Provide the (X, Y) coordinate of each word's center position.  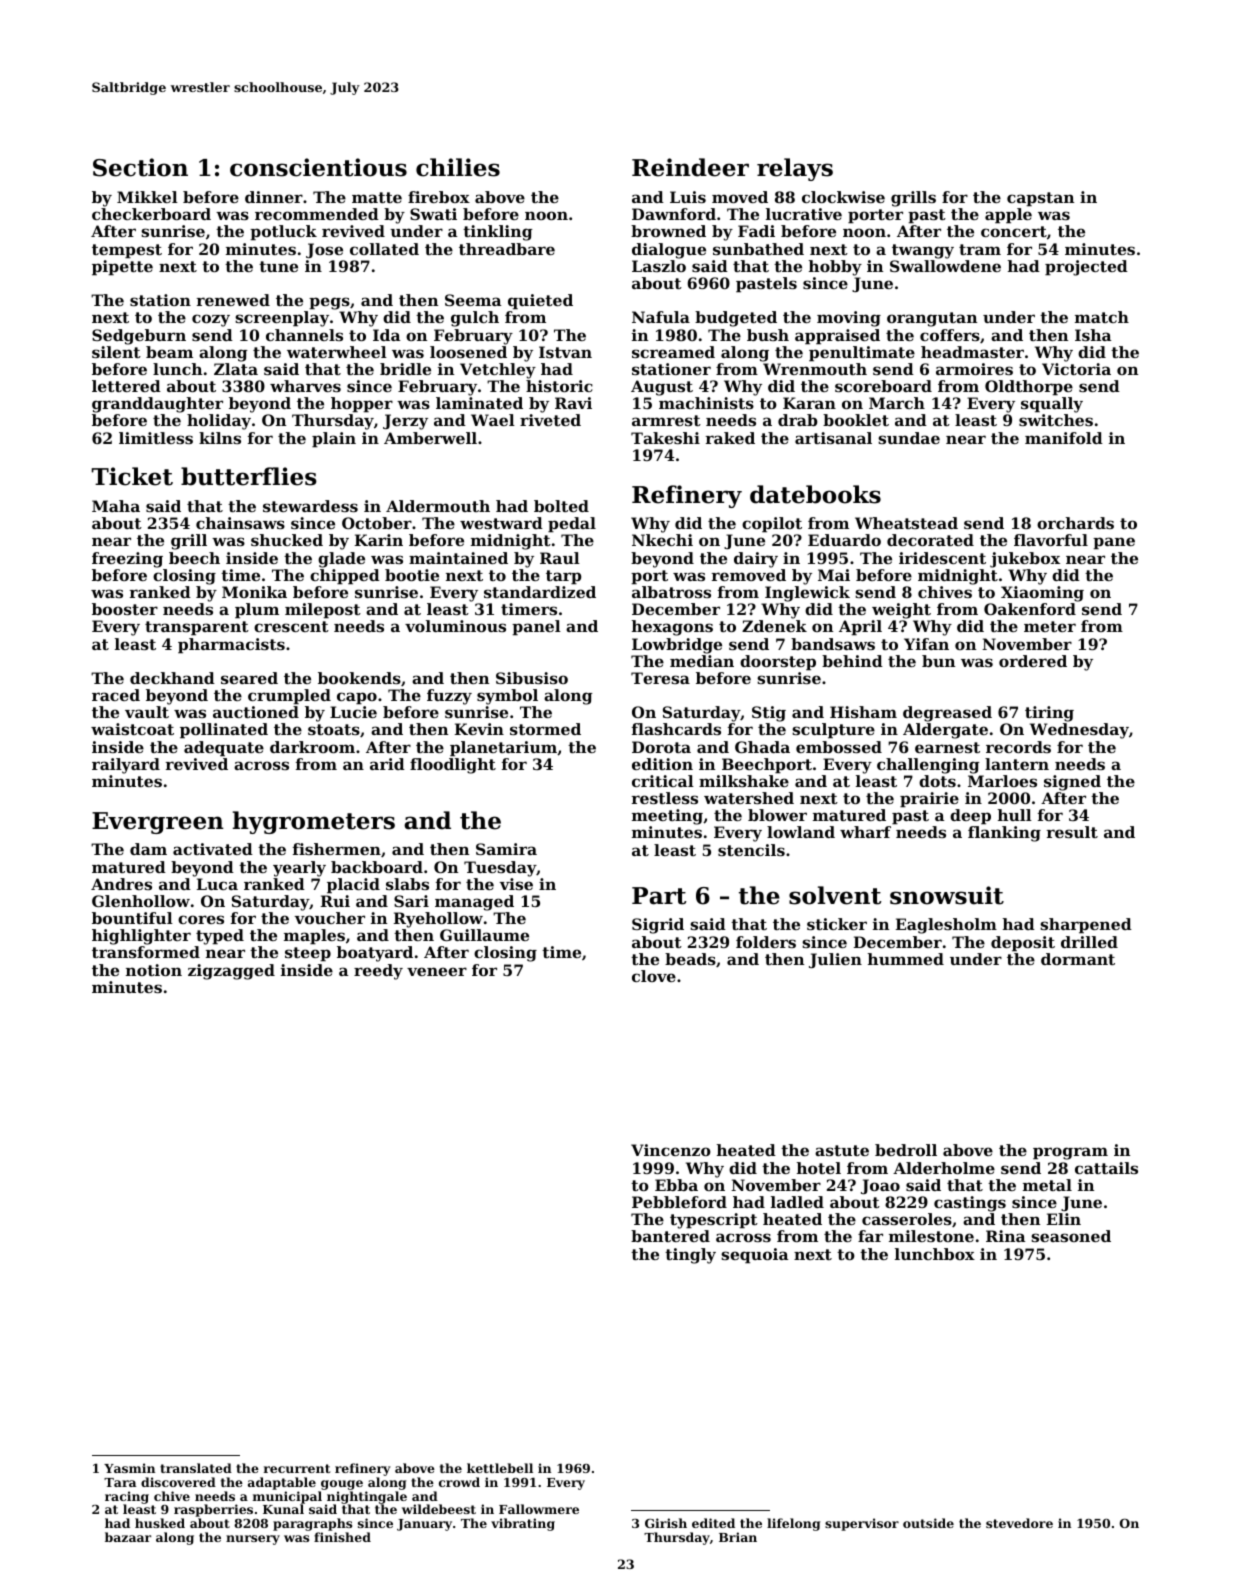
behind (852, 661)
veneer (437, 971)
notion (154, 970)
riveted (550, 420)
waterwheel (337, 352)
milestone (931, 1236)
